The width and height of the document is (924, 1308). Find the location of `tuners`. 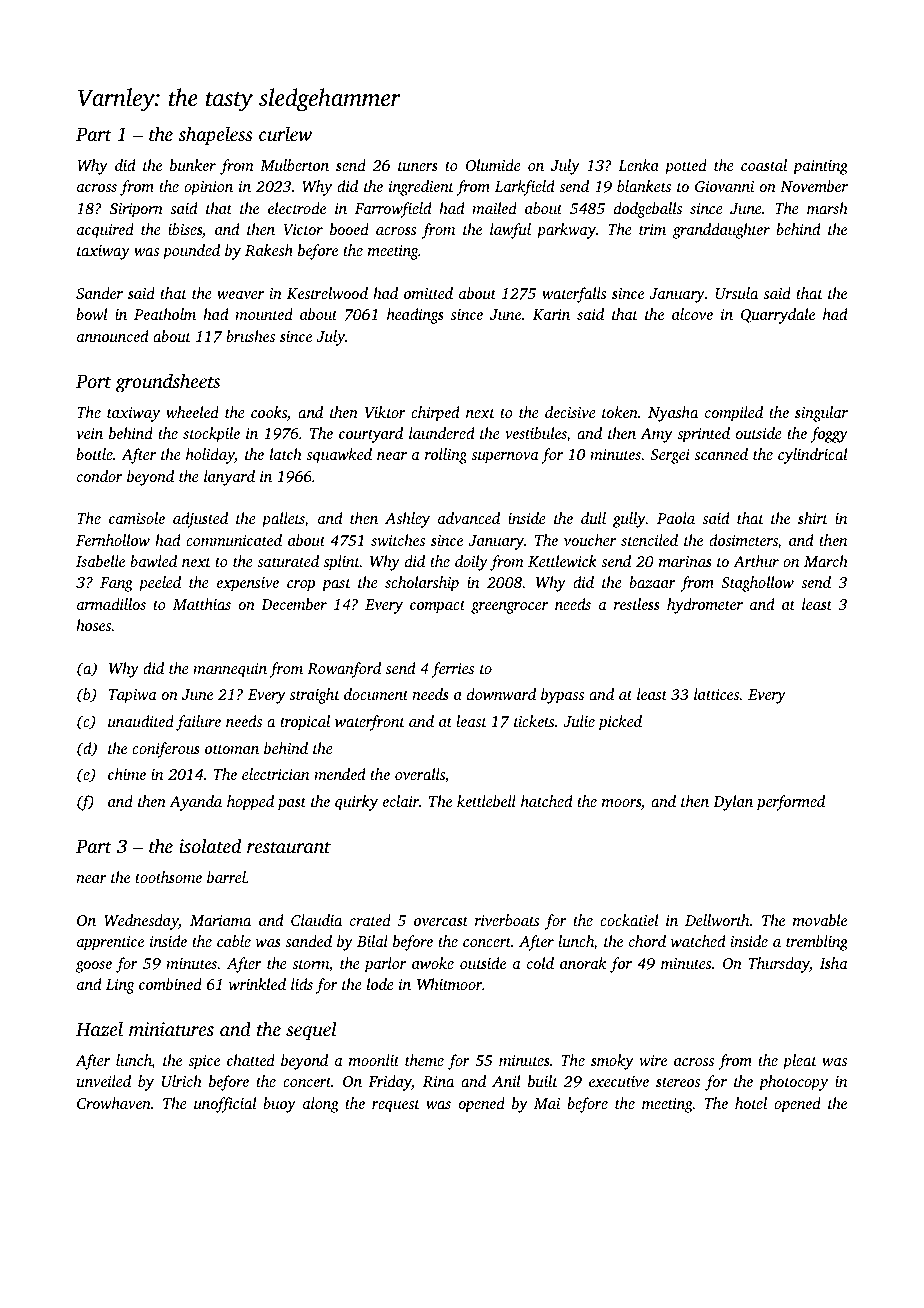

tuners is located at coordinates (418, 166).
